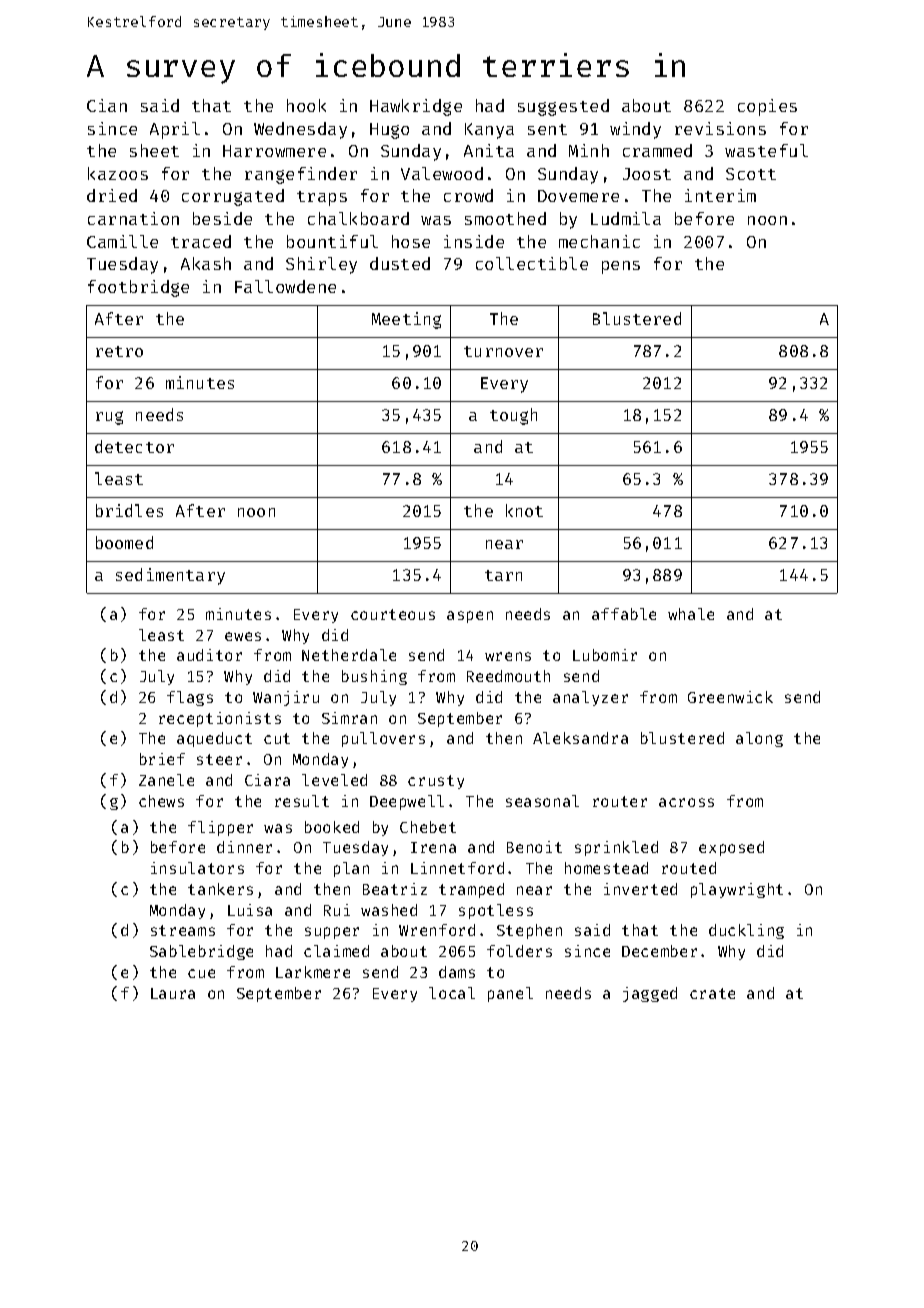 The image size is (924, 1308). I want to click on Irena, so click(433, 847).
